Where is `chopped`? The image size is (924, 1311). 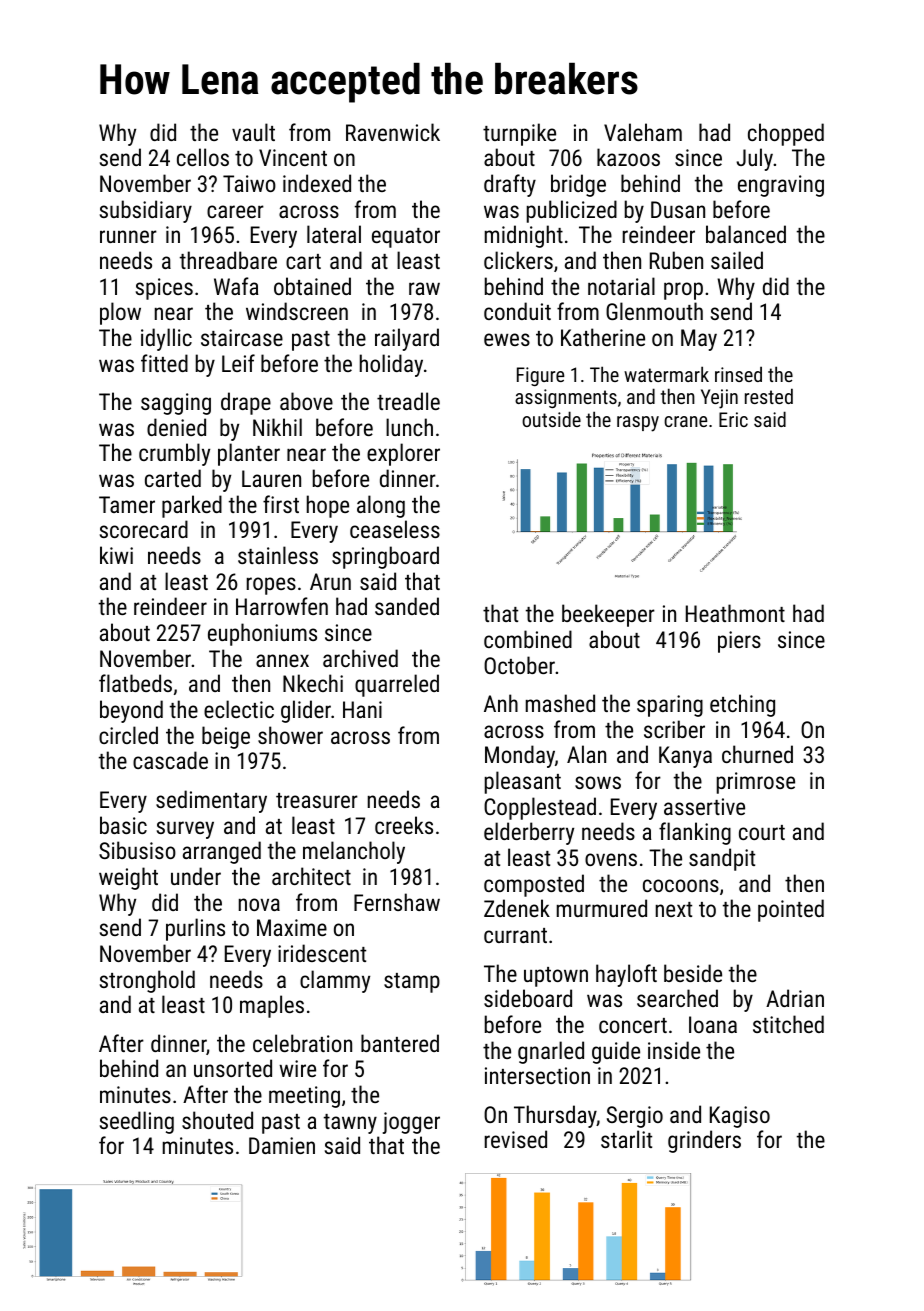
chopped is located at coordinates (786, 134).
